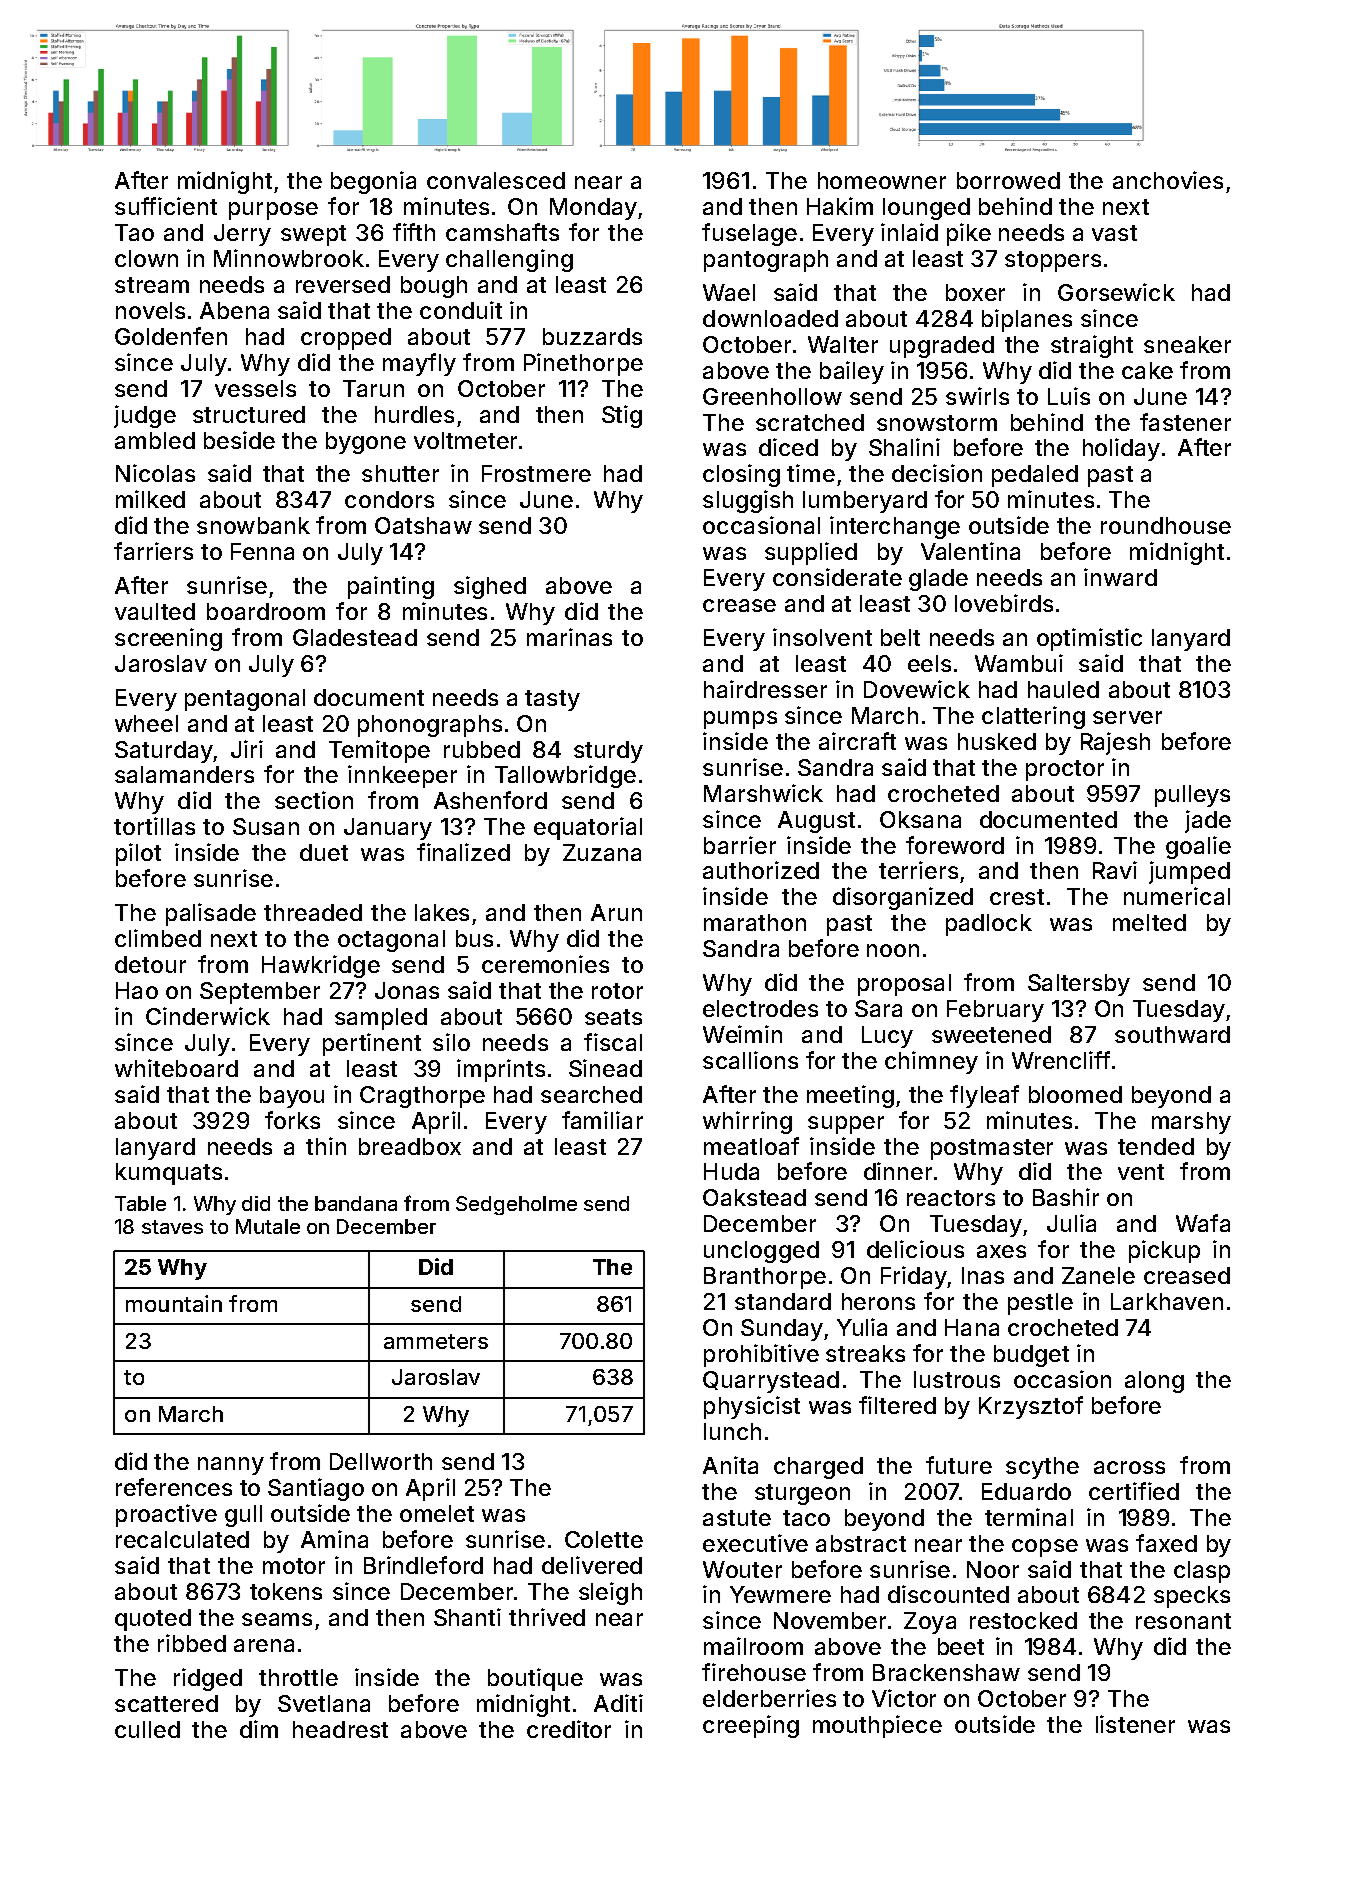 The height and width of the screenshot is (1903, 1346). I want to click on meatloaf, so click(751, 1146).
